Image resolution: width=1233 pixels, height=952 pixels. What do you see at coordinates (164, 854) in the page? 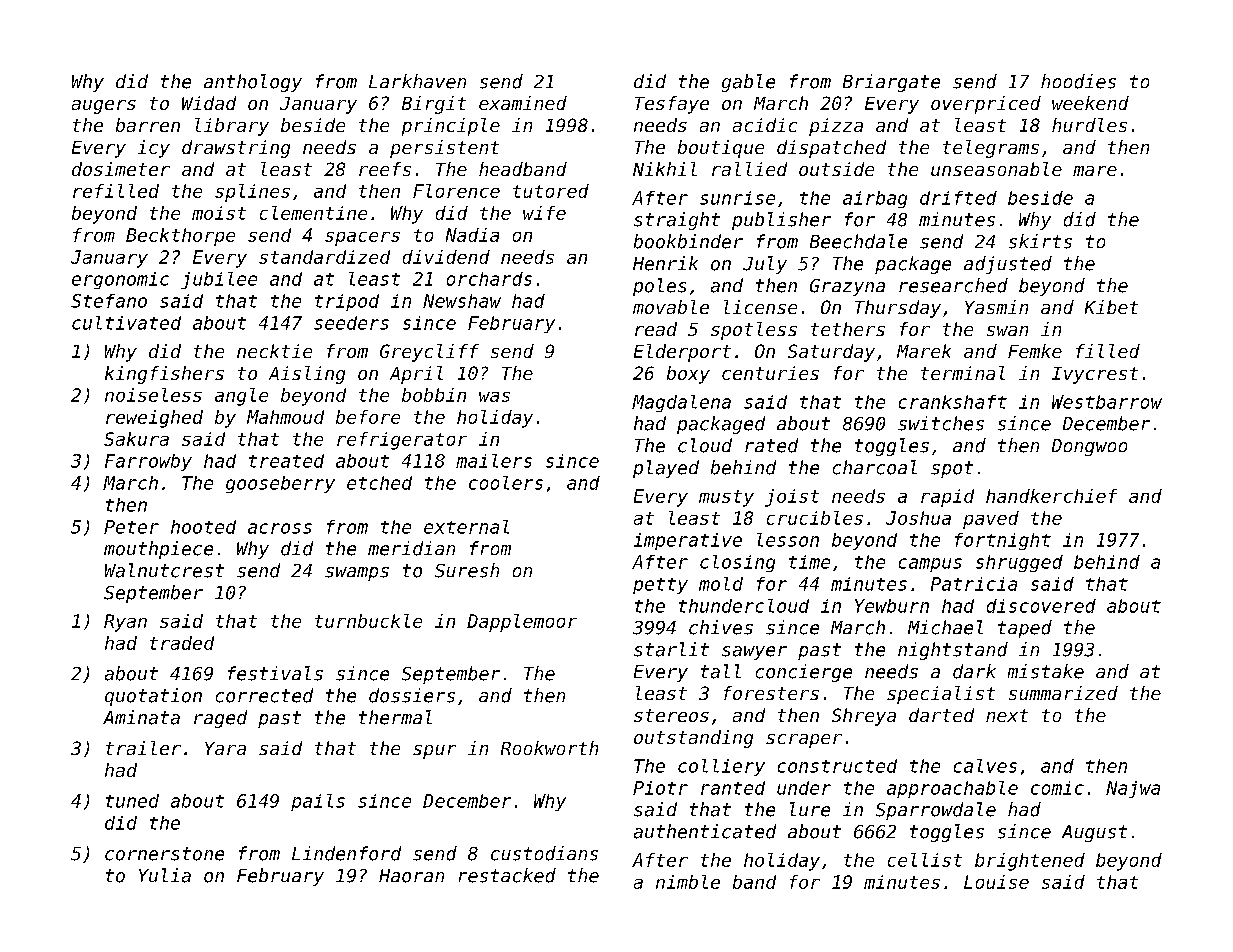
I see `cornerstone` at bounding box center [164, 854].
